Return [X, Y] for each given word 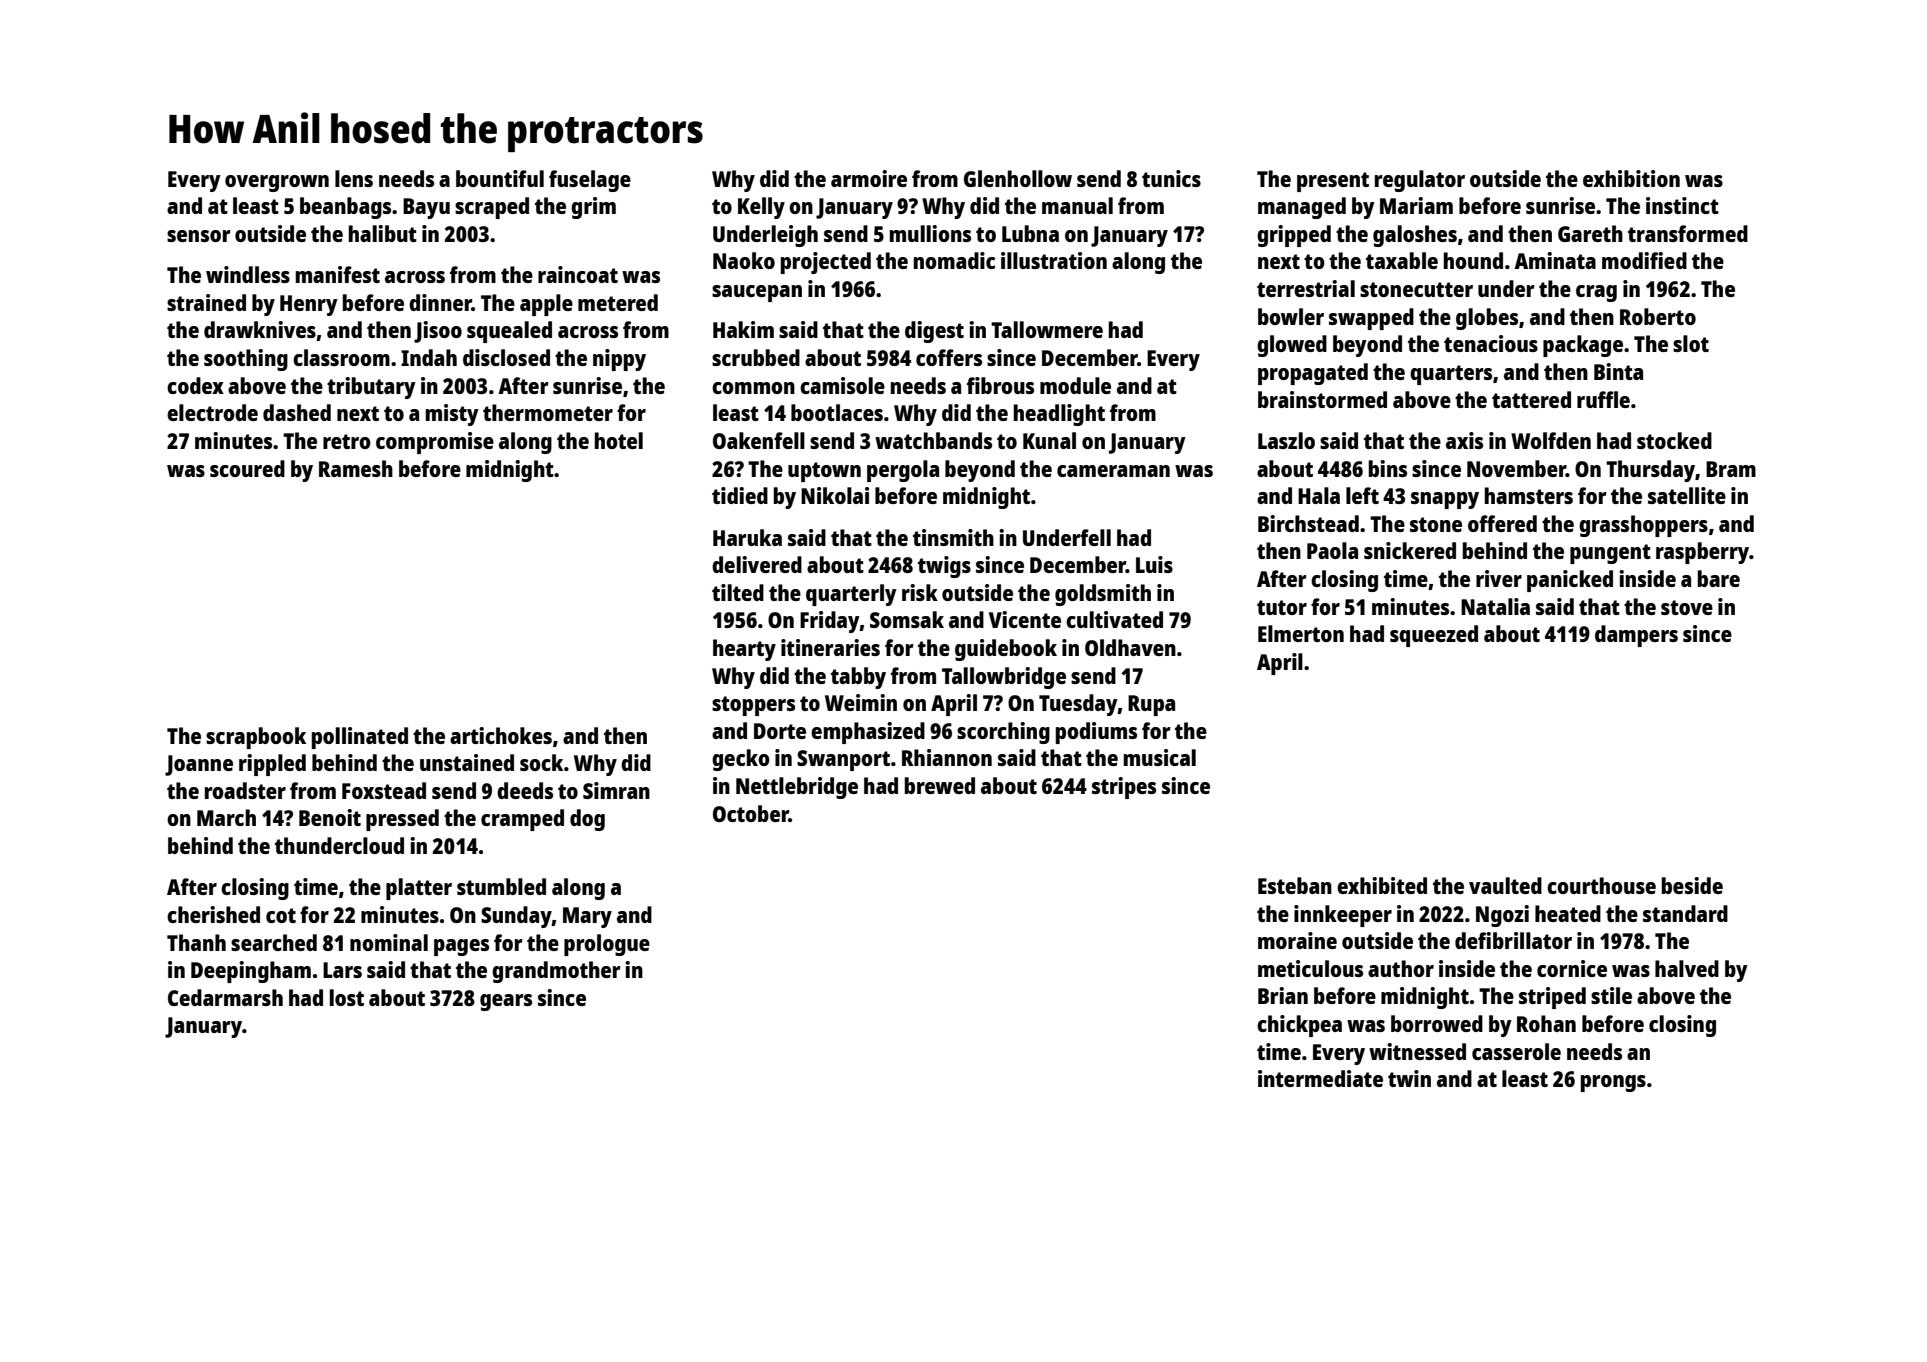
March [226, 817]
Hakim [743, 329]
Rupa [1151, 705]
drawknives [260, 329]
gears [506, 1002]
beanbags [345, 208]
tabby [858, 678]
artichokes [501, 735]
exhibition [1631, 178]
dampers [1636, 636]
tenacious [1491, 343]
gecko [741, 760]
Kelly [761, 208]
